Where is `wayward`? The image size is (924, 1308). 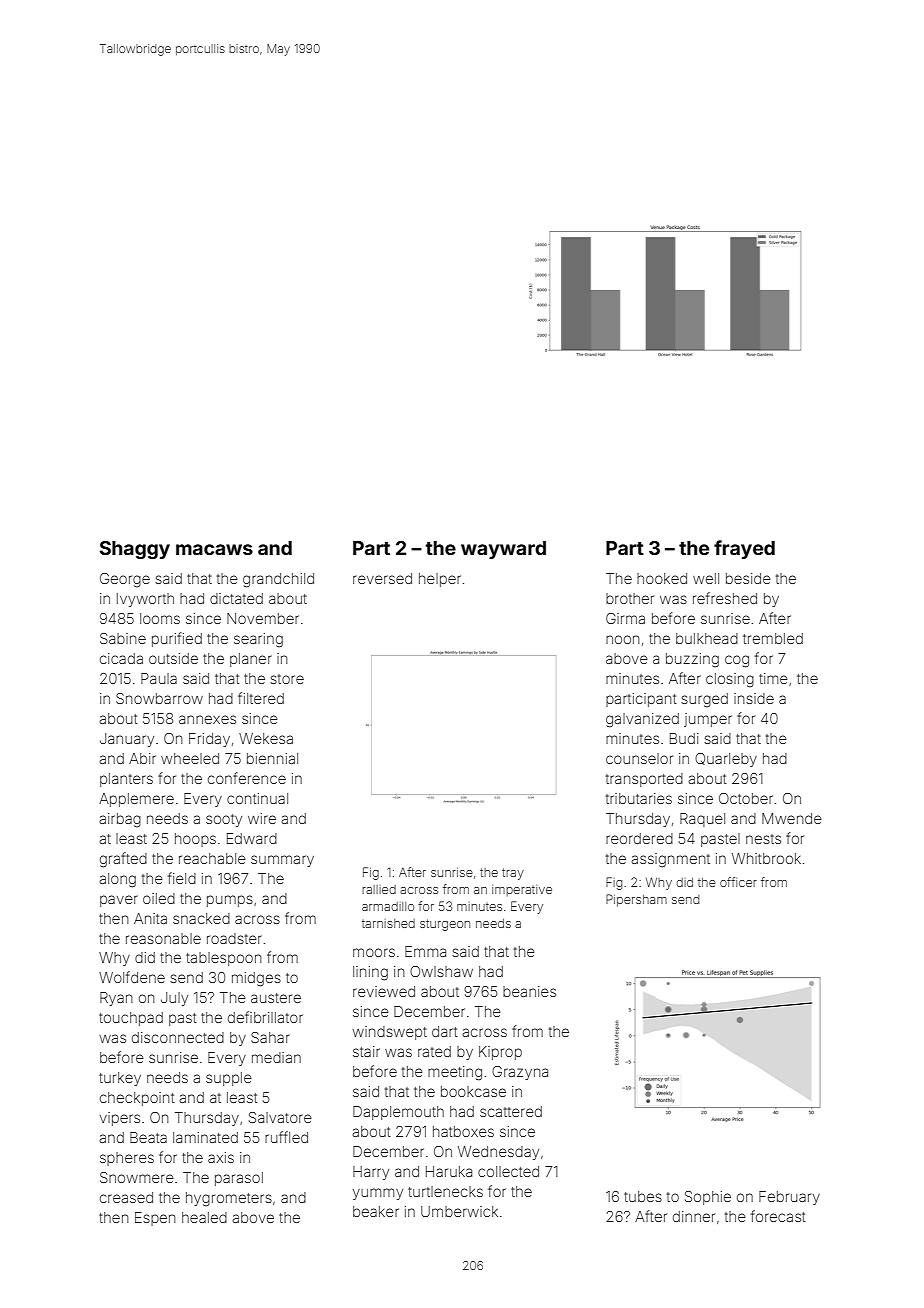
wayward is located at coordinates (503, 550).
